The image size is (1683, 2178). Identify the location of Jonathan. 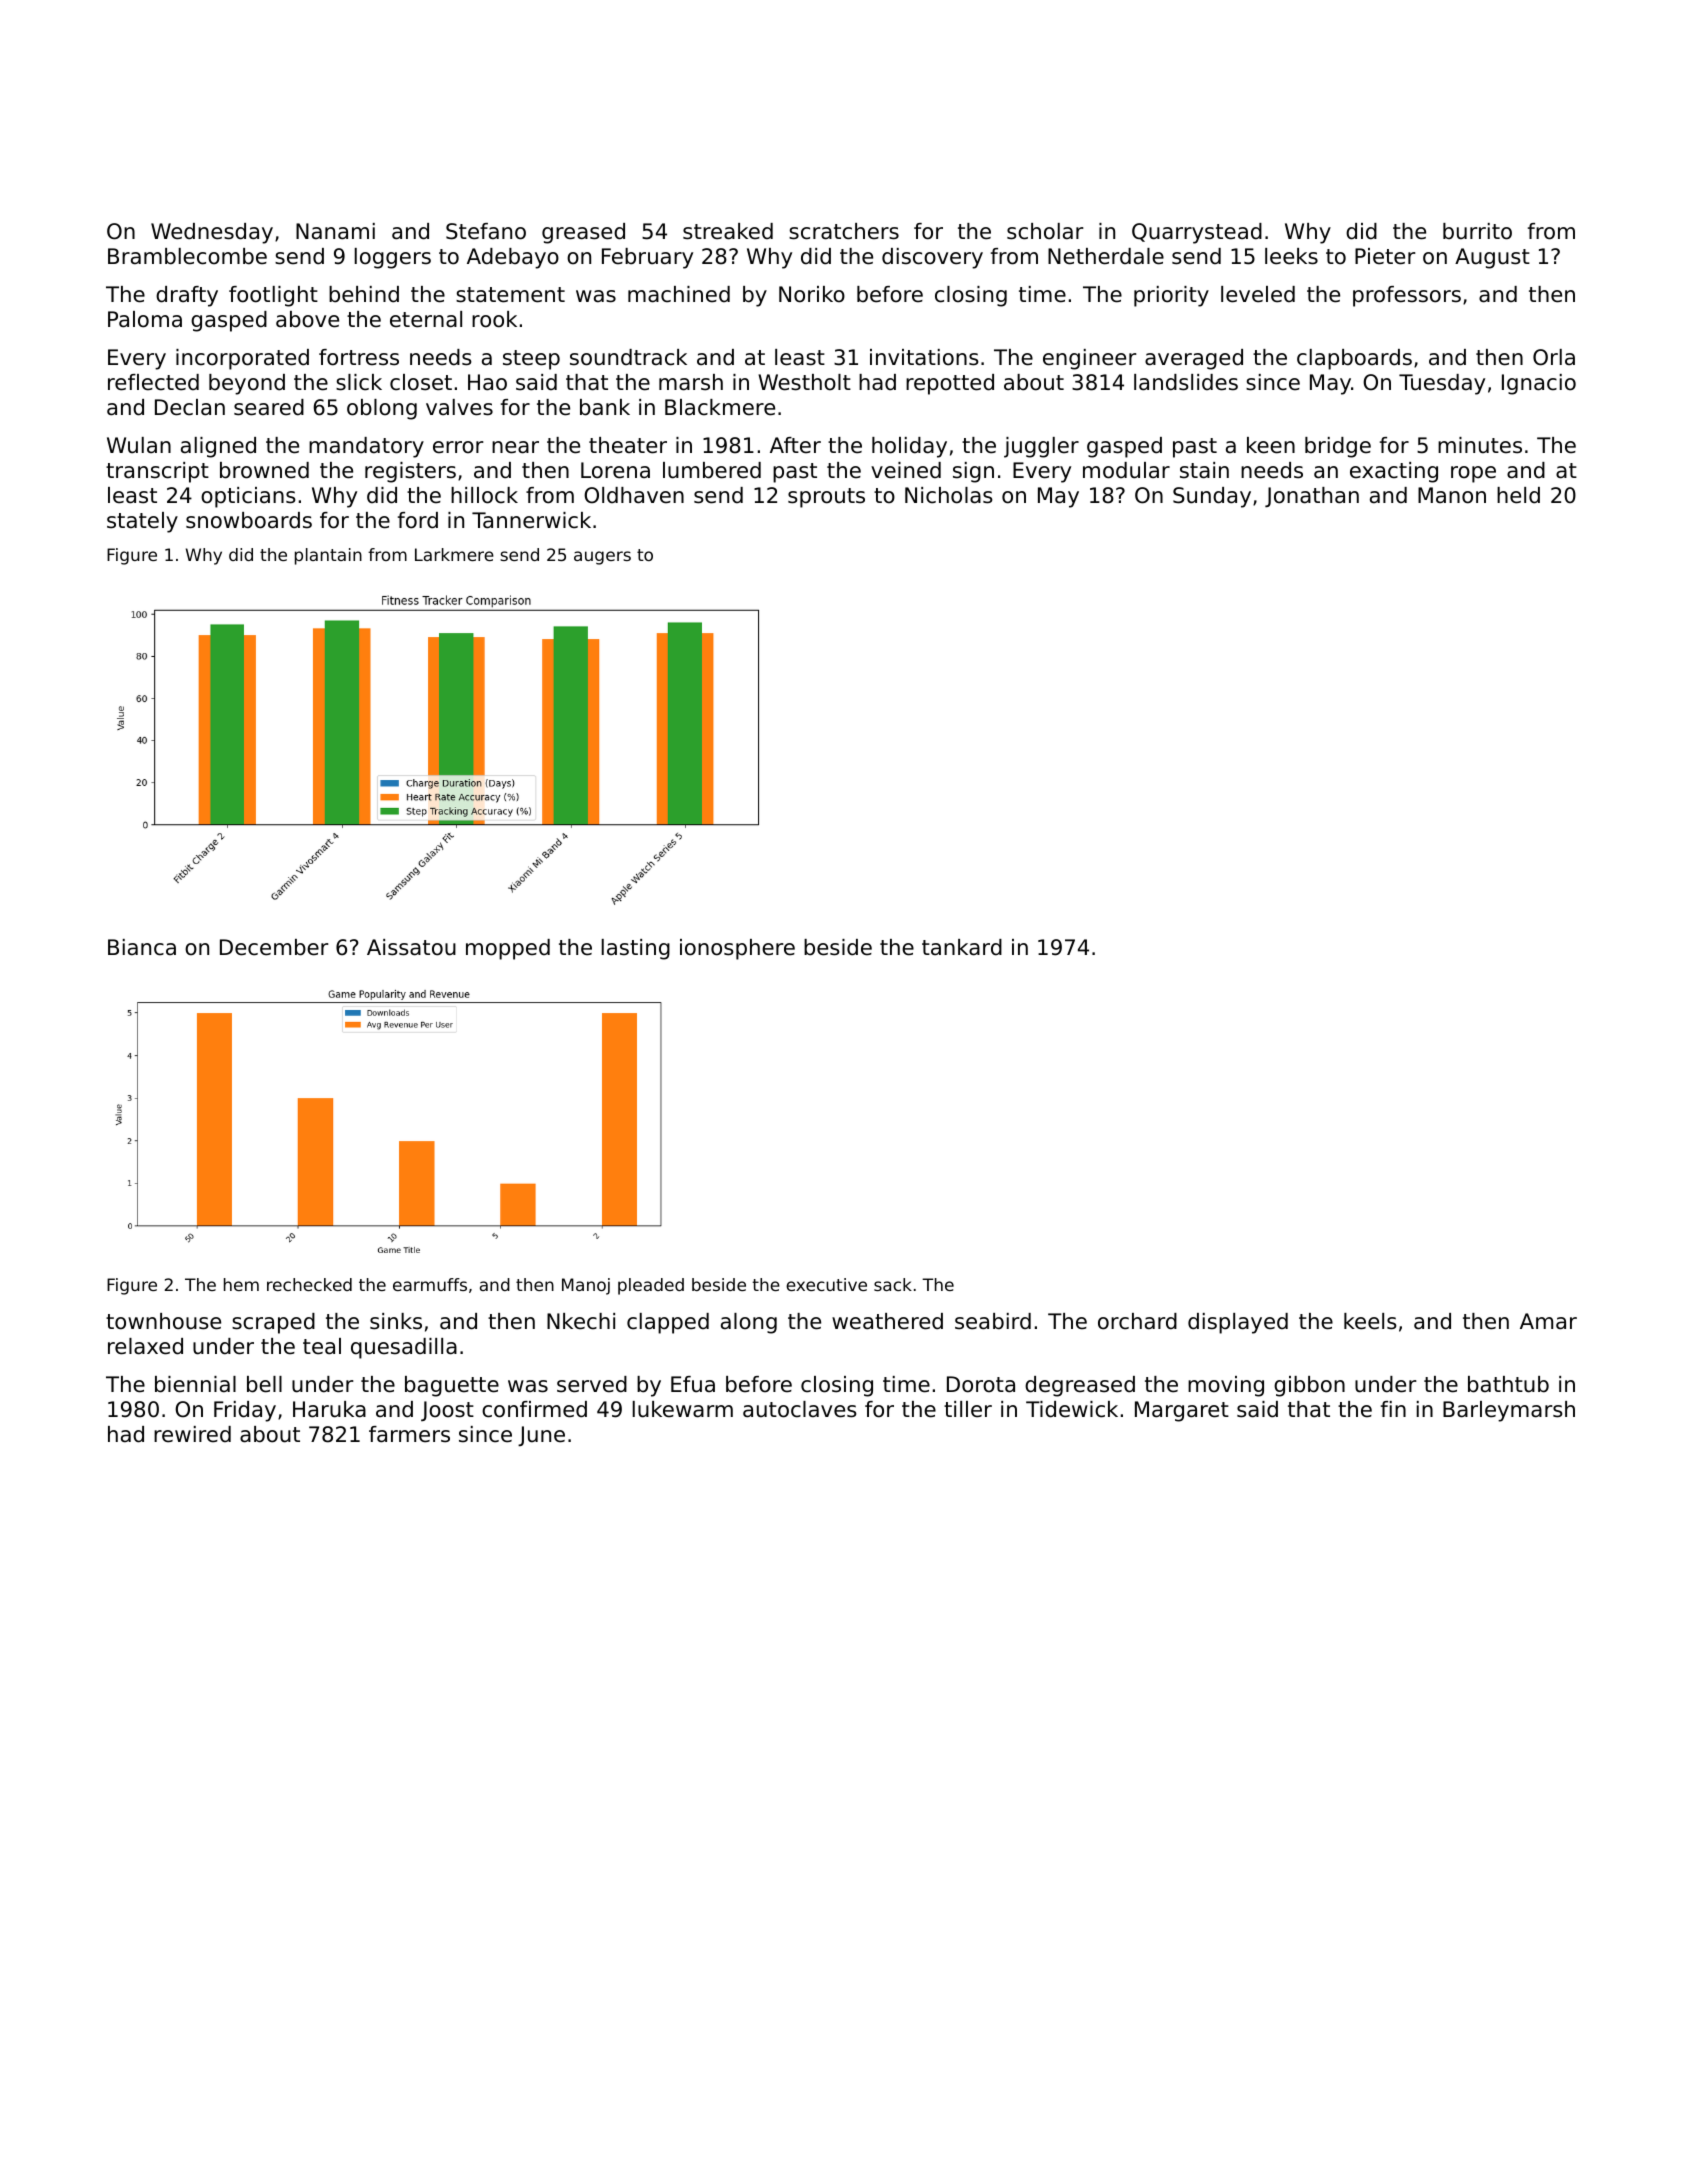
(1312, 497).
